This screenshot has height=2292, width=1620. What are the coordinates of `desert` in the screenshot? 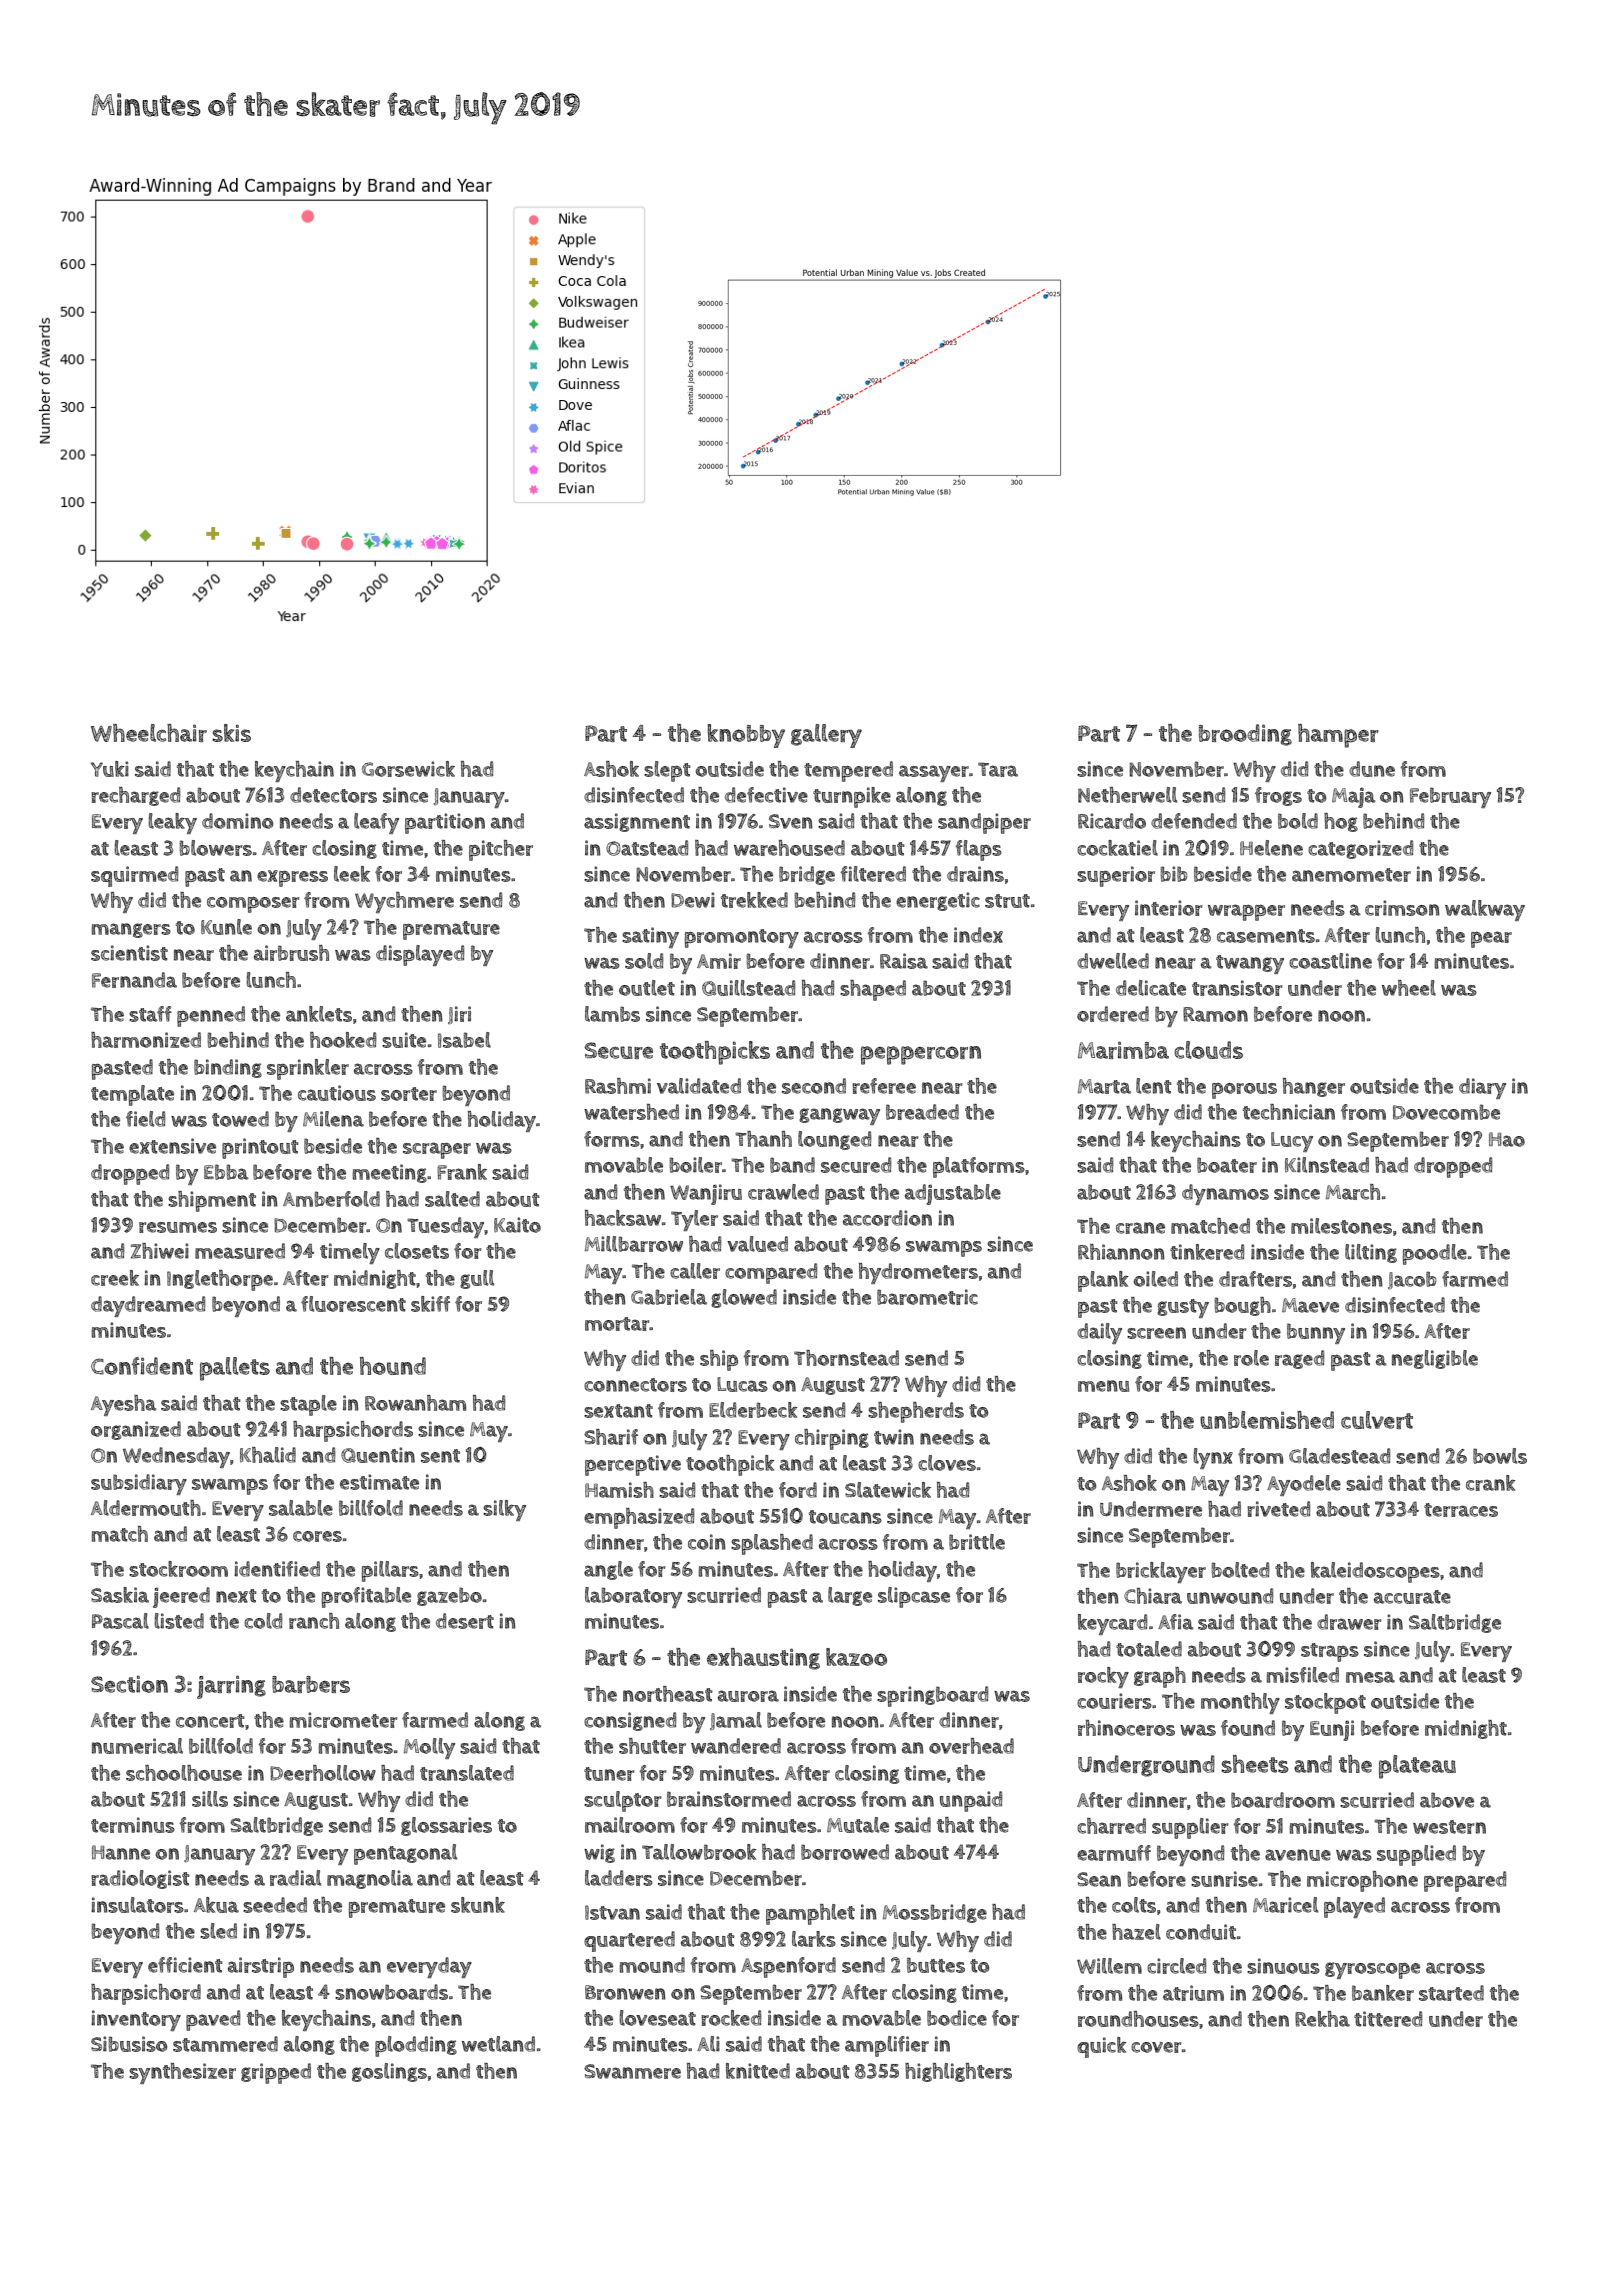 It's located at (465, 1621).
